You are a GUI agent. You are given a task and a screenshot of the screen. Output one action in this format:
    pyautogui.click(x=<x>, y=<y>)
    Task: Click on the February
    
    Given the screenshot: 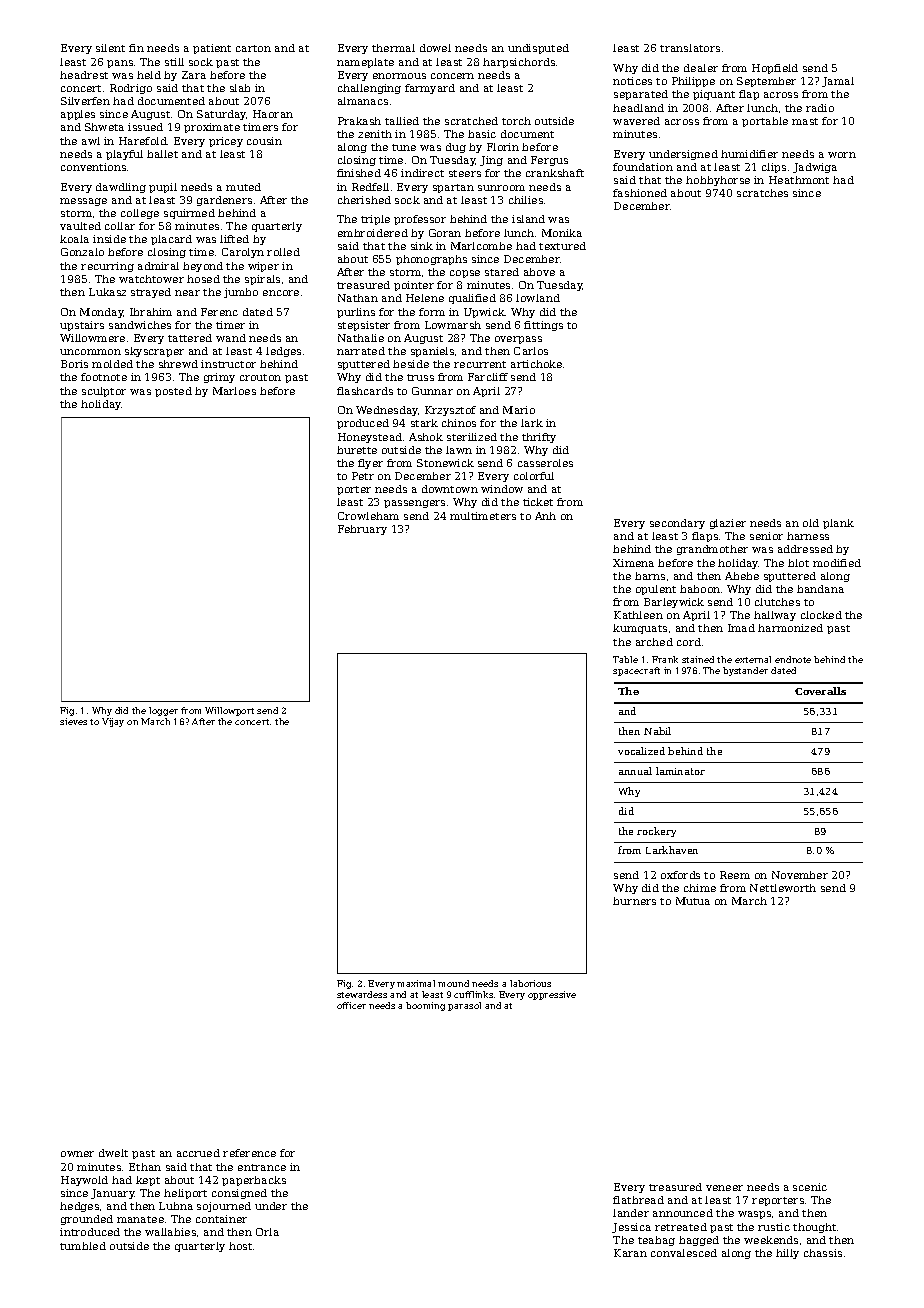 What is the action you would take?
    pyautogui.click(x=362, y=530)
